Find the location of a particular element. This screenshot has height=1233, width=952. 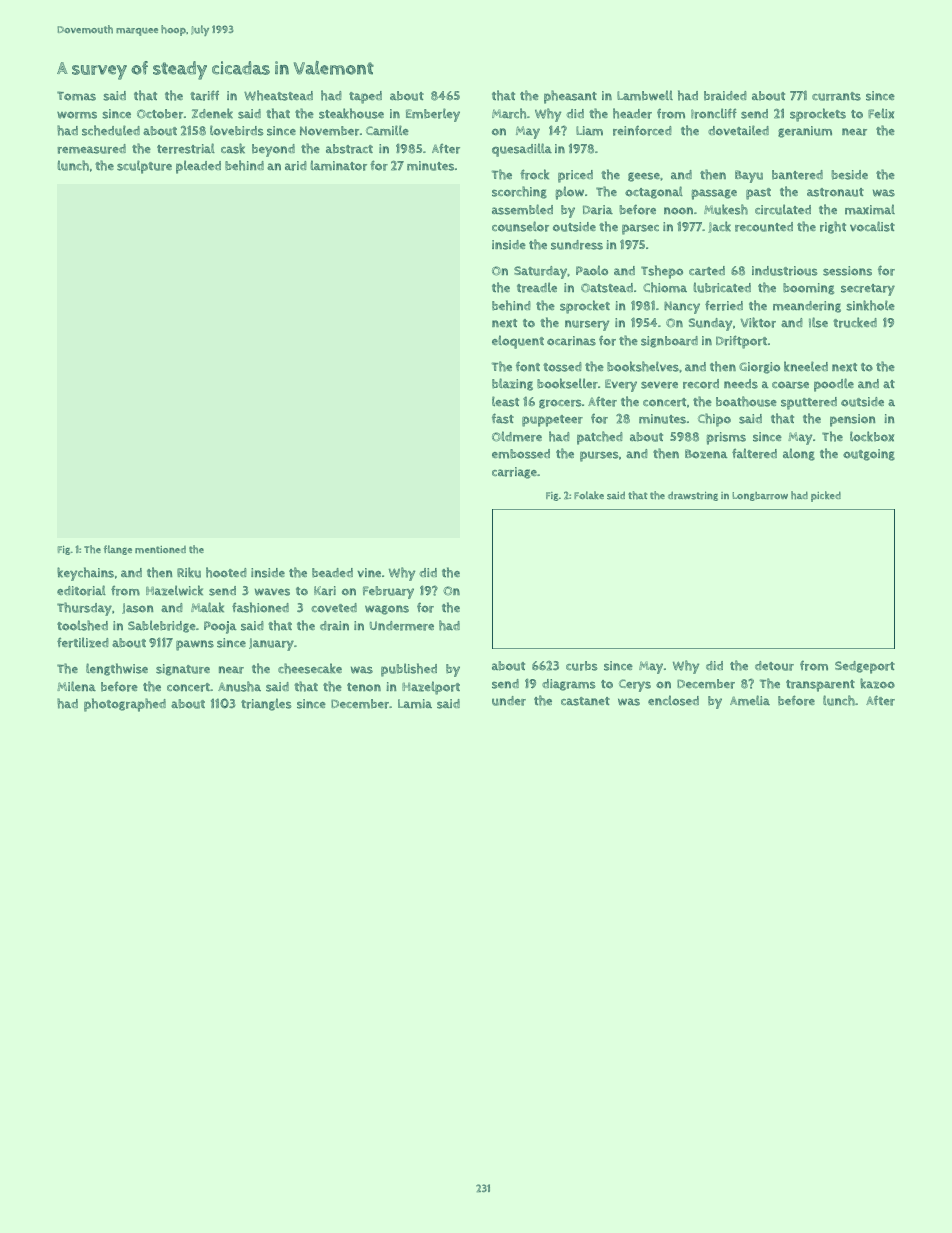

detour is located at coordinates (774, 666).
